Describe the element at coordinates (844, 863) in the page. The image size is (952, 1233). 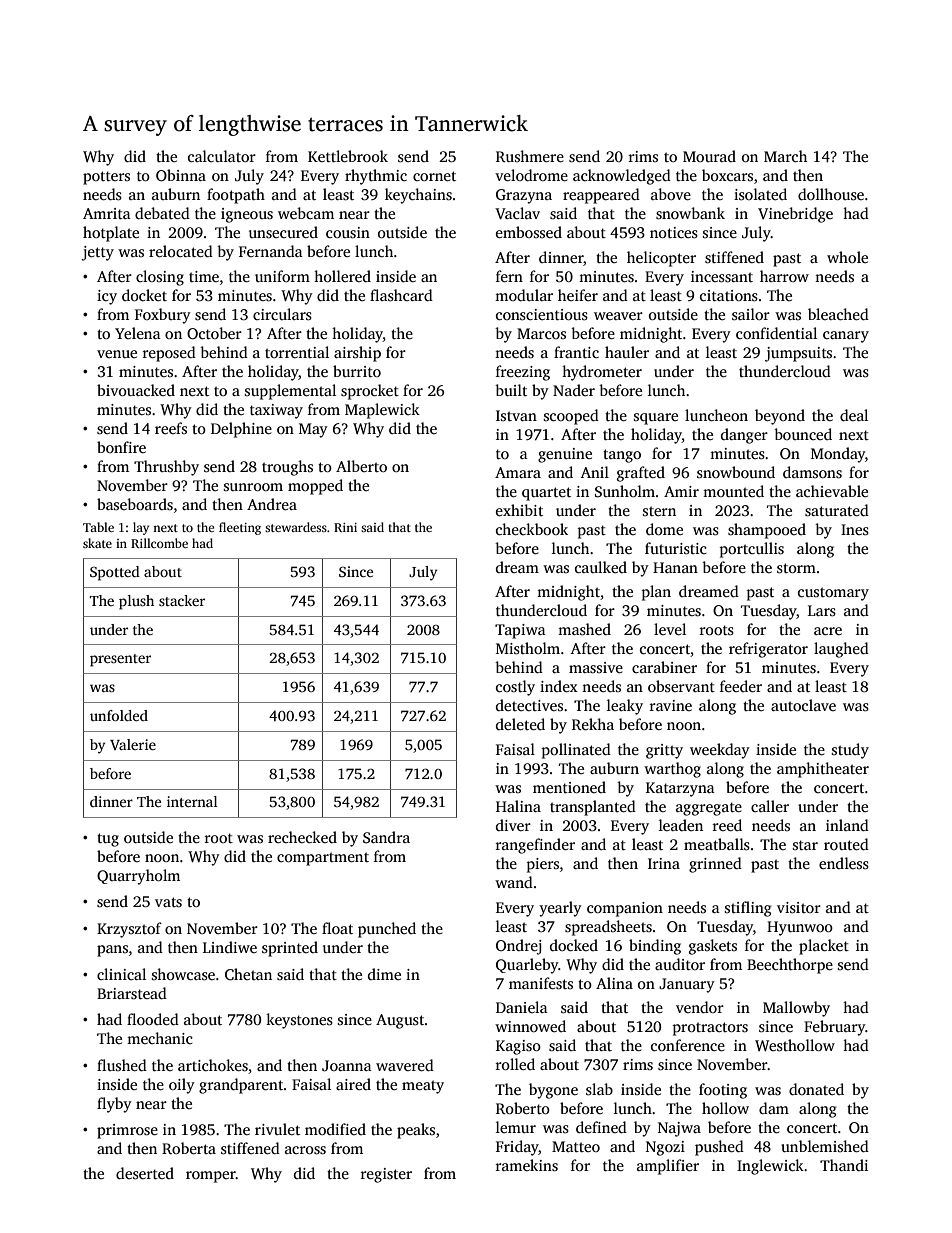
I see `endless` at that location.
